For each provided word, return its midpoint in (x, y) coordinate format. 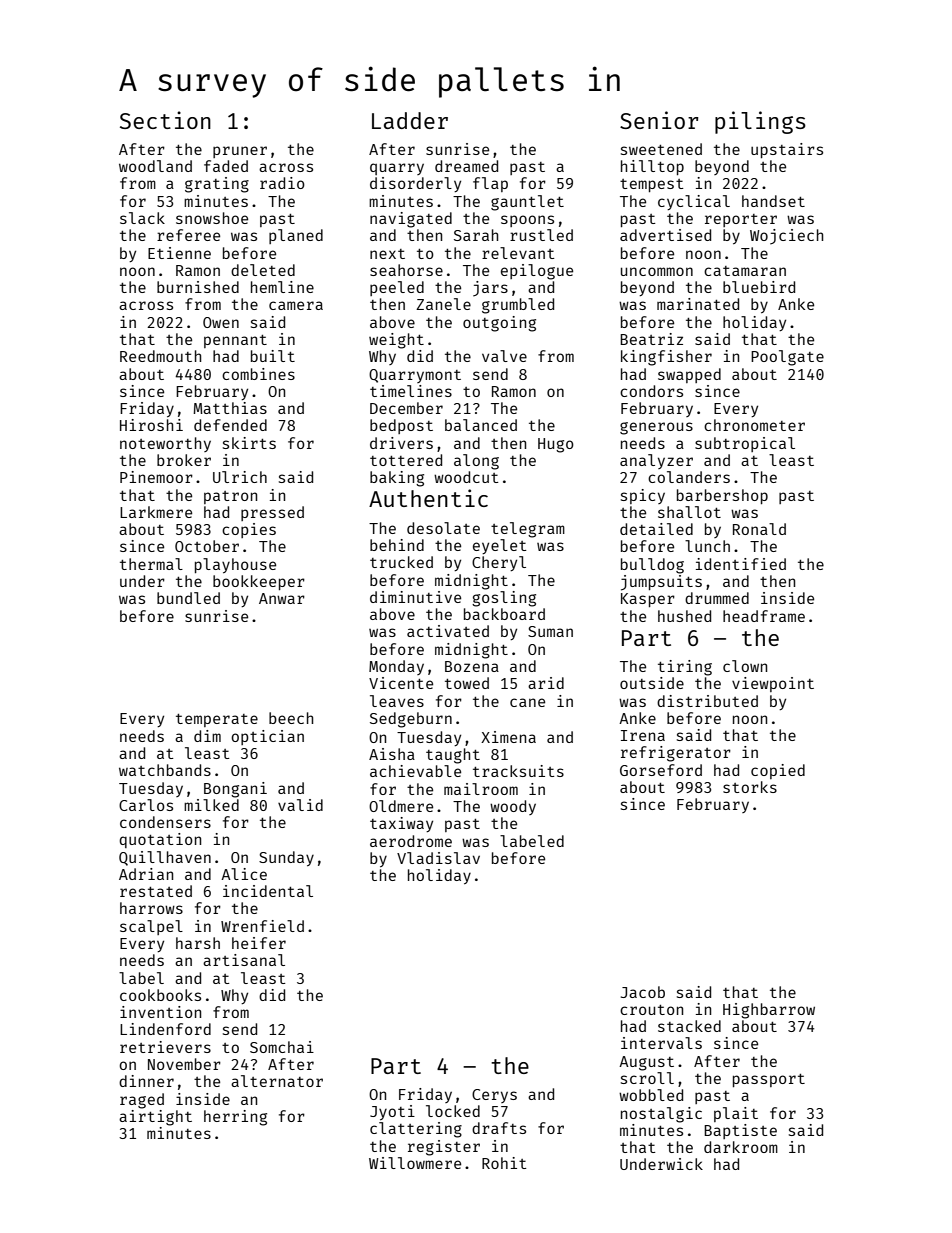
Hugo (556, 445)
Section (165, 120)
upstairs (787, 150)
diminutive (415, 597)
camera (296, 305)
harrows (151, 908)
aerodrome (411, 841)
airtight (155, 1118)
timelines (411, 391)
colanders (689, 477)
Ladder (410, 120)
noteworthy (165, 444)
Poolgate (787, 358)
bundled (188, 598)
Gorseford (661, 770)
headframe (764, 616)
